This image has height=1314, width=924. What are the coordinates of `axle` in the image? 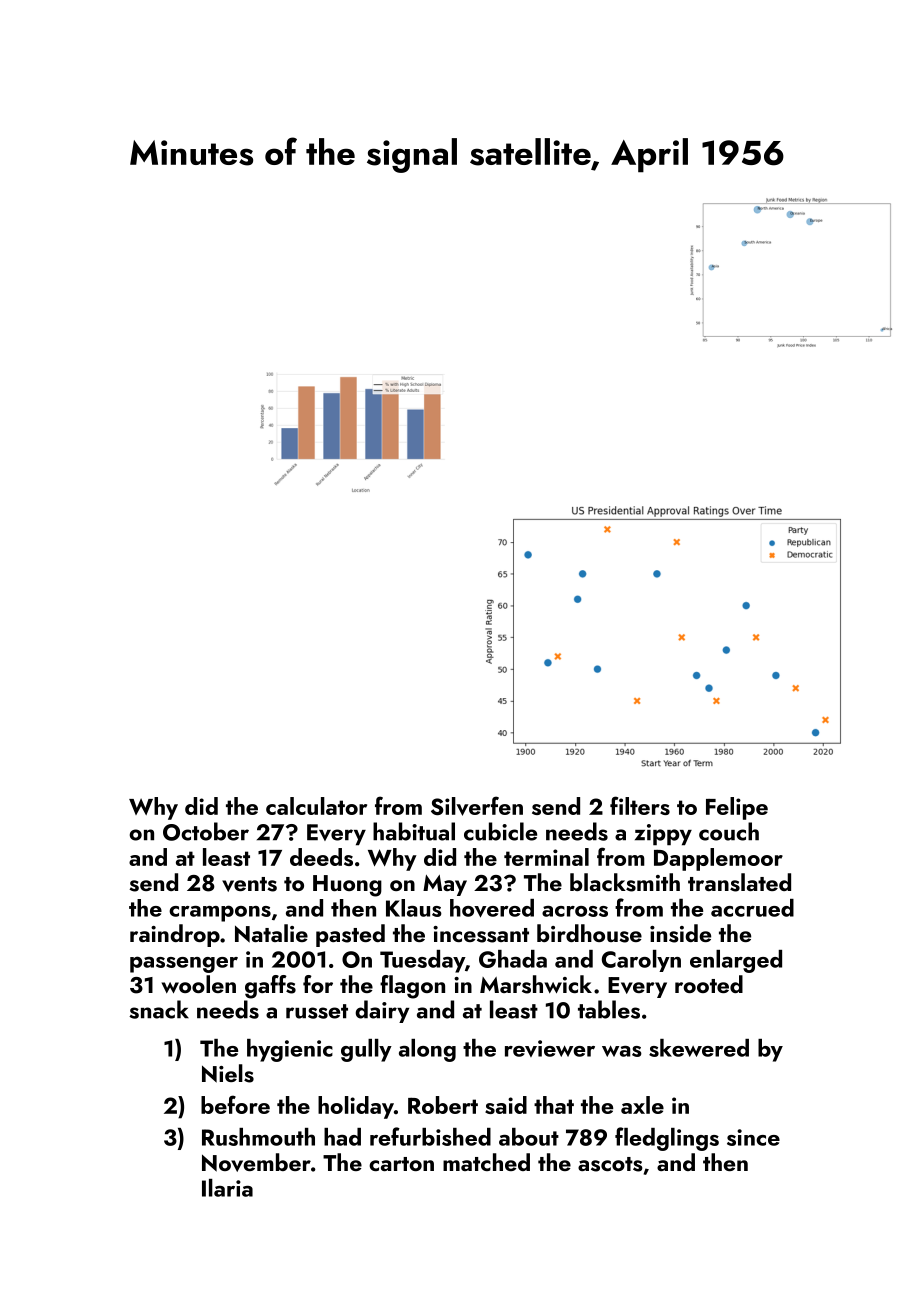 It's located at (642, 1105).
